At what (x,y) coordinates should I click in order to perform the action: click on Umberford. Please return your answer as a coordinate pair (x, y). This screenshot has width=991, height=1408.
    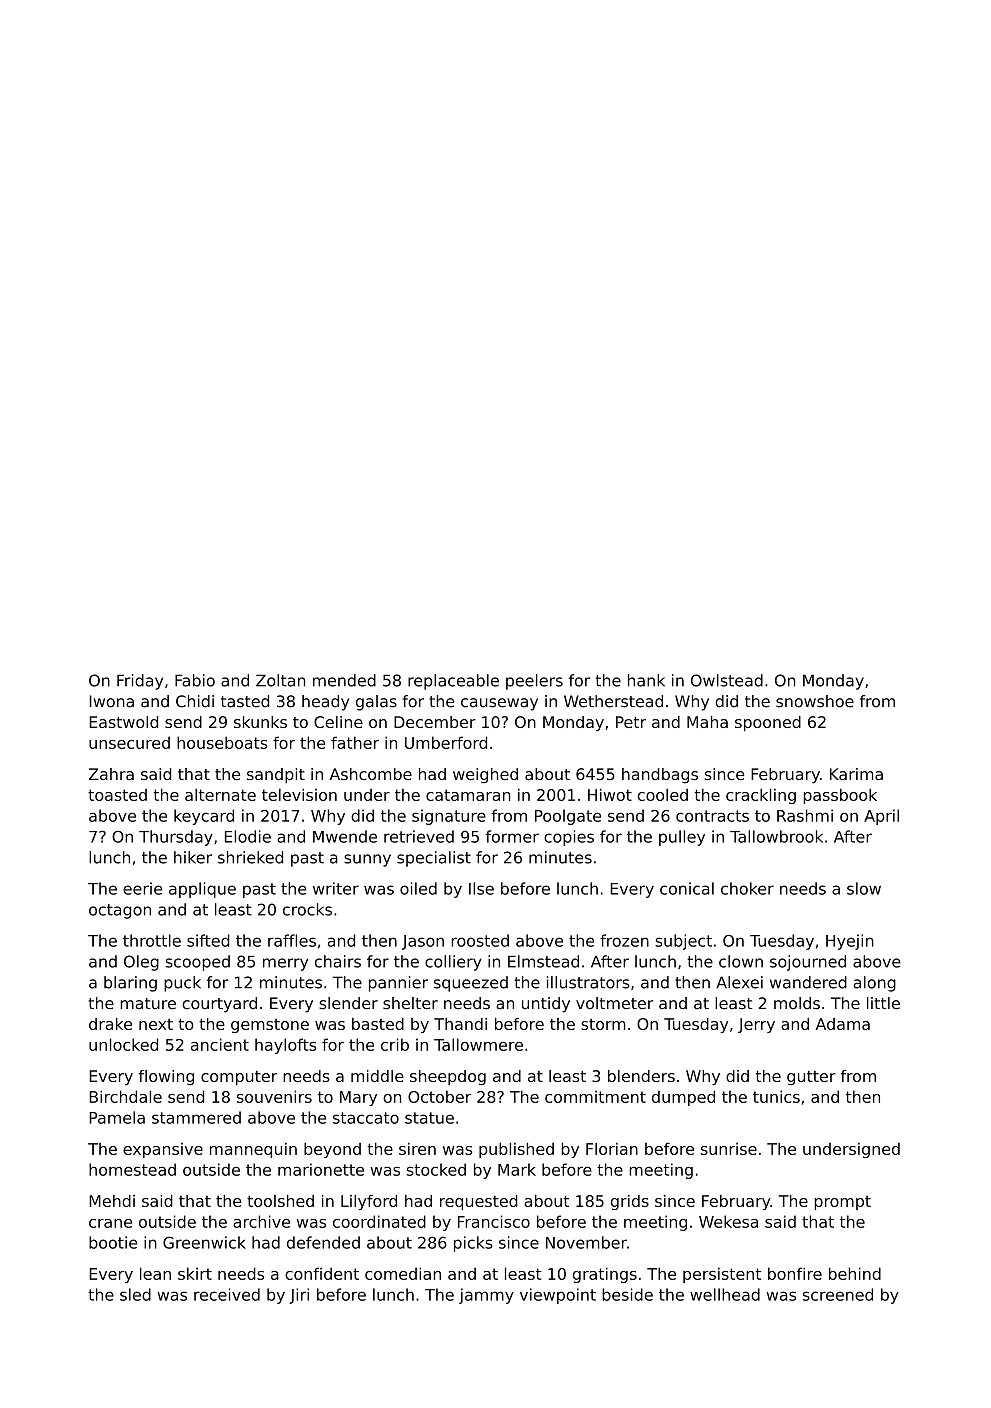
    Looking at the image, I should click on (446, 742).
